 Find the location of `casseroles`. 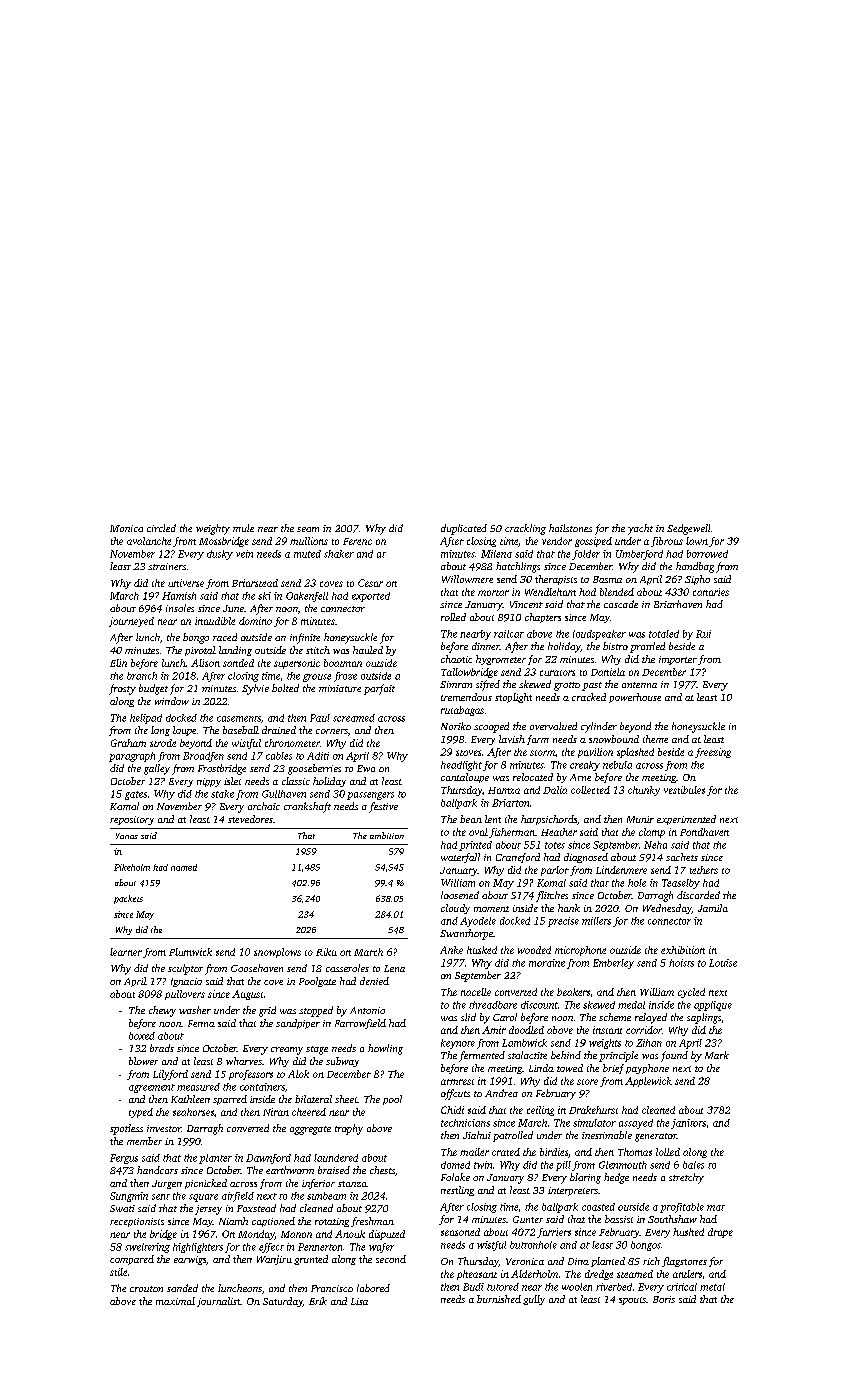

casseroles is located at coordinates (347, 968).
